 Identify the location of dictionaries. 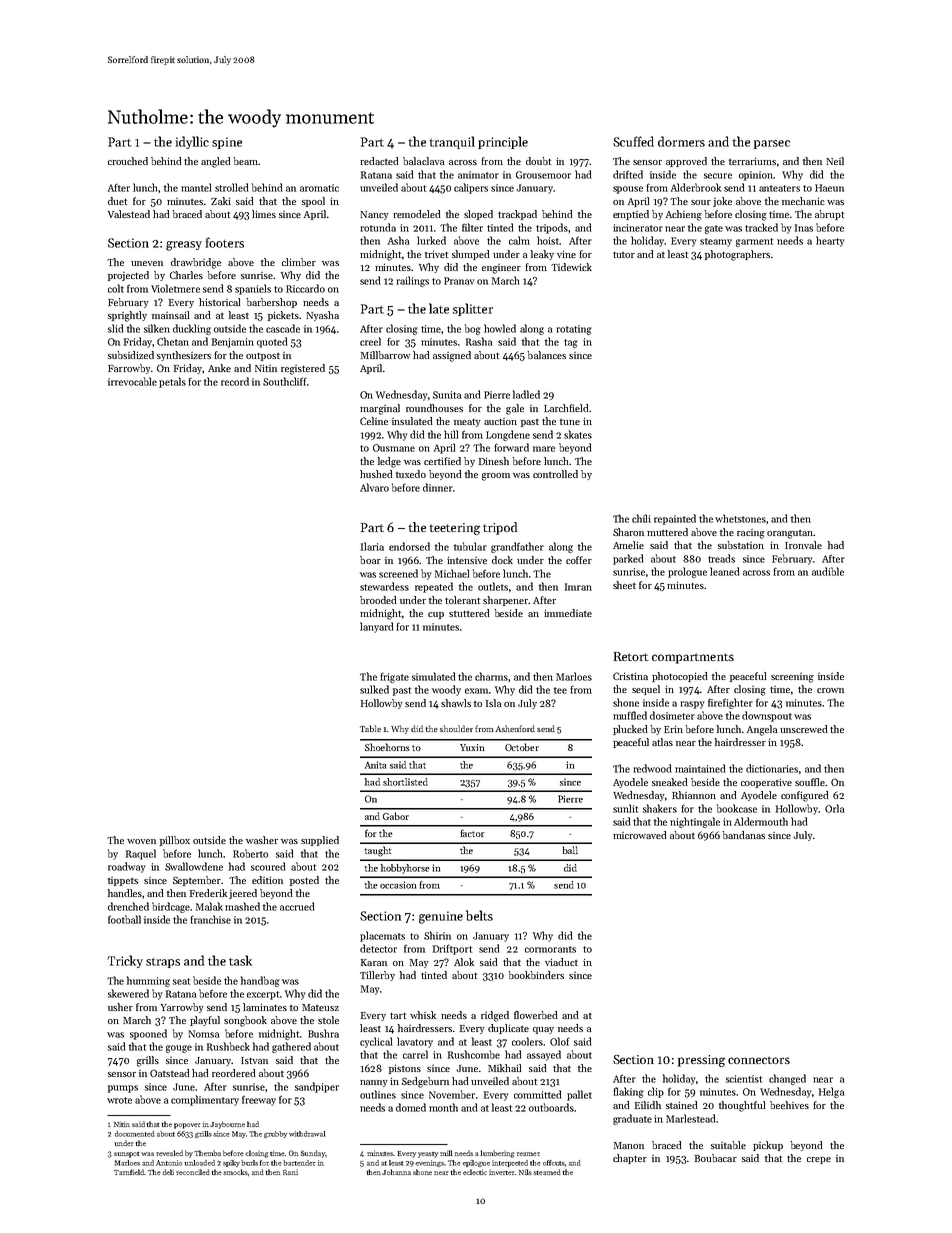
(772, 768).
